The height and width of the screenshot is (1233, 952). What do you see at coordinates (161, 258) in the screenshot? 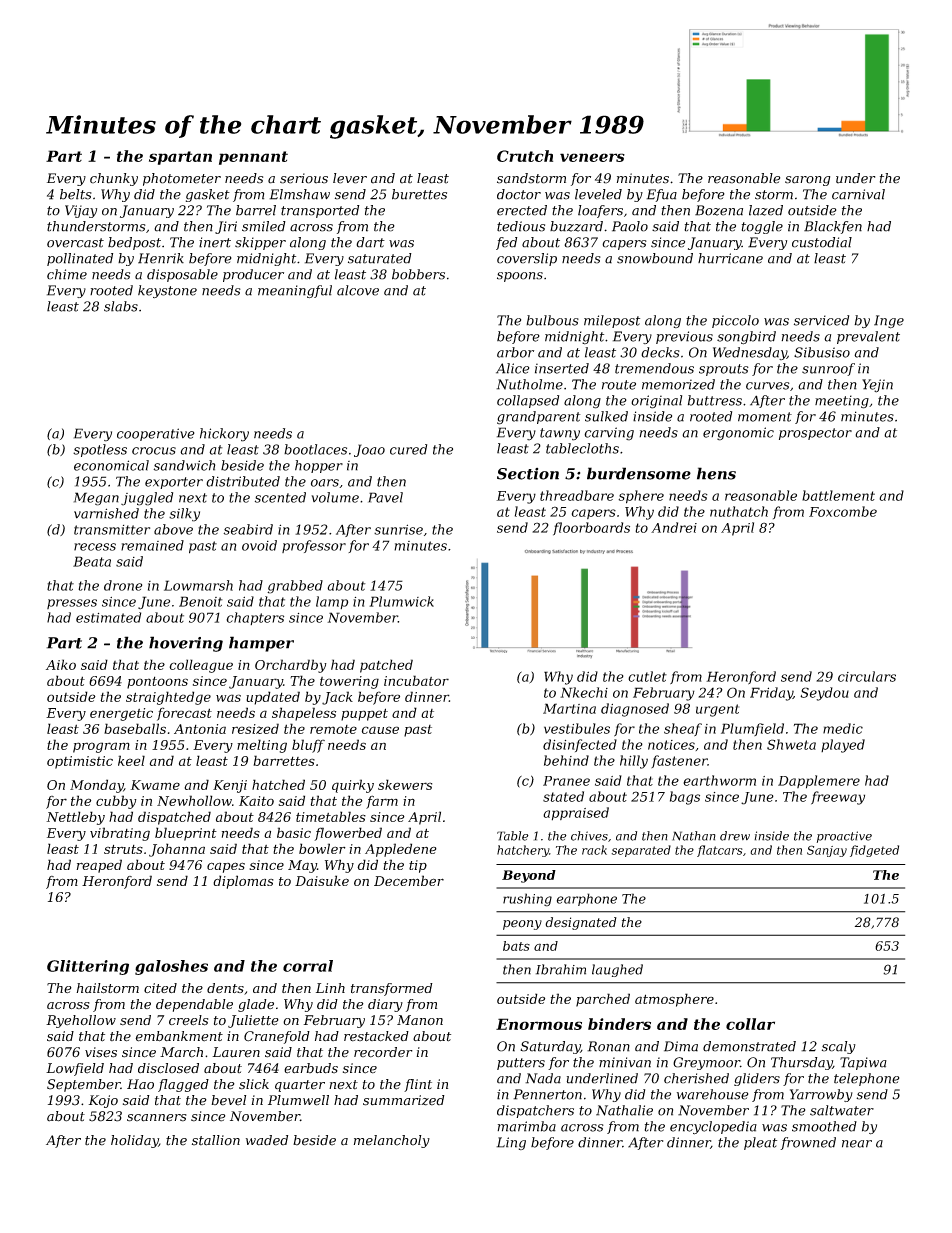
I see `Henrik` at bounding box center [161, 258].
